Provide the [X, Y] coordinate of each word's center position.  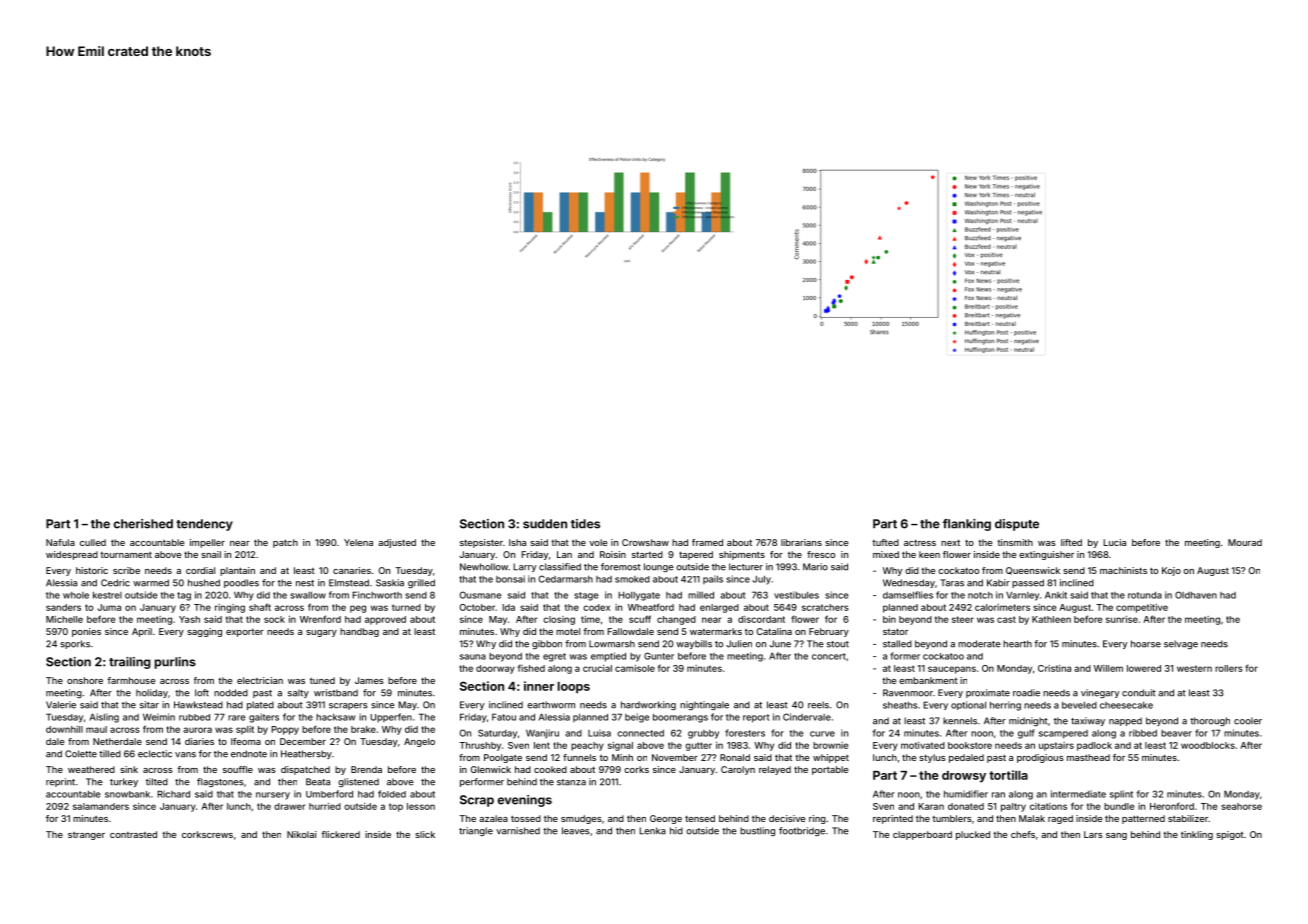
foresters [745, 733]
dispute [1017, 525]
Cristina [1054, 668]
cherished [143, 524]
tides [585, 524]
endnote [249, 754]
